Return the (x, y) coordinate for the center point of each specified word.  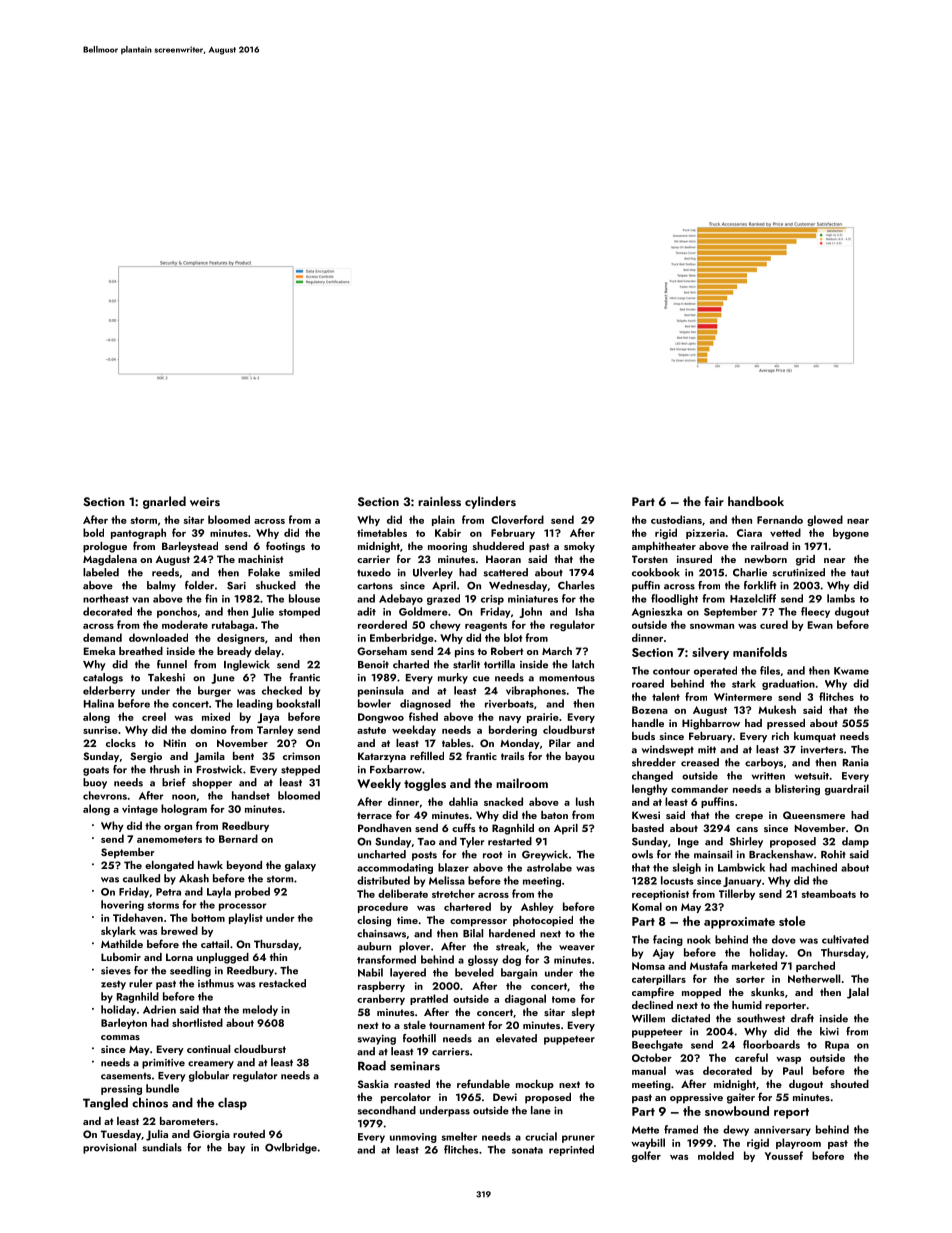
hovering (122, 905)
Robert (507, 651)
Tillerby (737, 894)
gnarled (164, 502)
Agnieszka (657, 612)
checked (282, 690)
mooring (447, 547)
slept (583, 1013)
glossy (483, 960)
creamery (211, 1065)
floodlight (674, 599)
